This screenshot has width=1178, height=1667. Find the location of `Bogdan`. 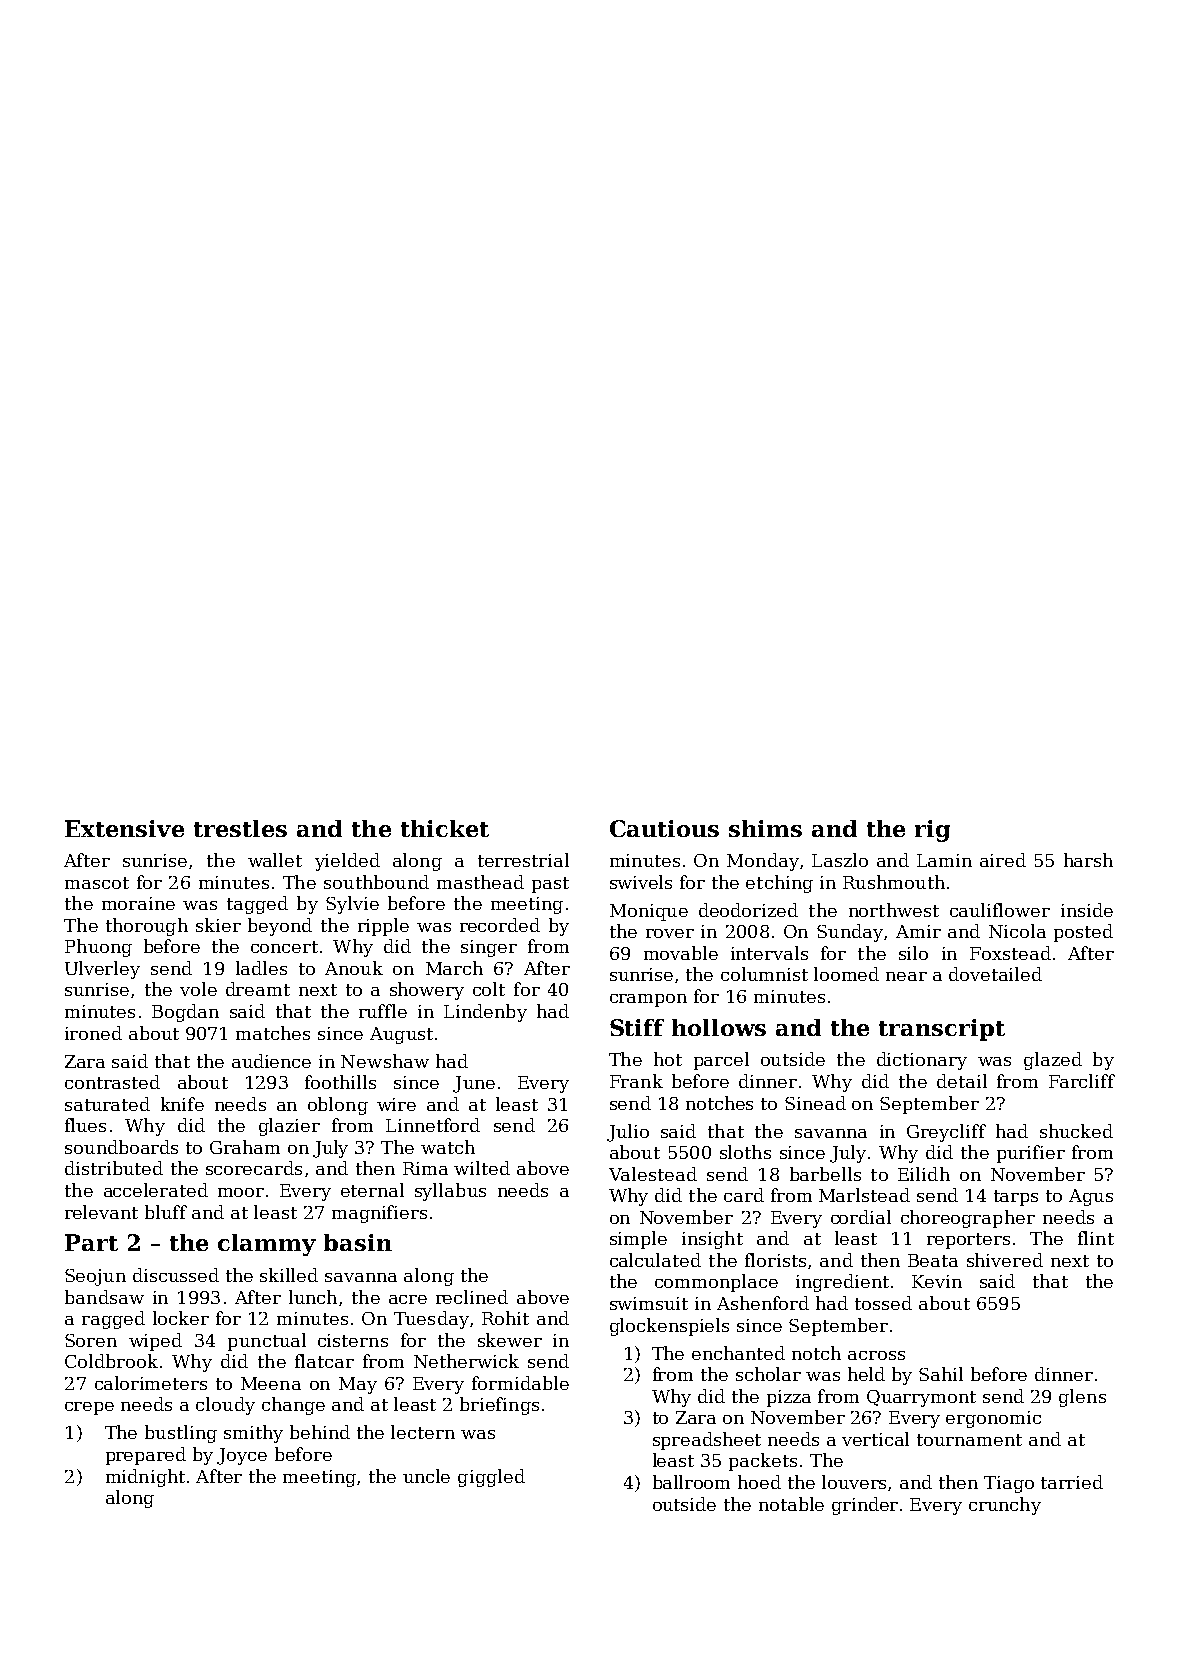

Bogdan is located at coordinates (185, 1013).
